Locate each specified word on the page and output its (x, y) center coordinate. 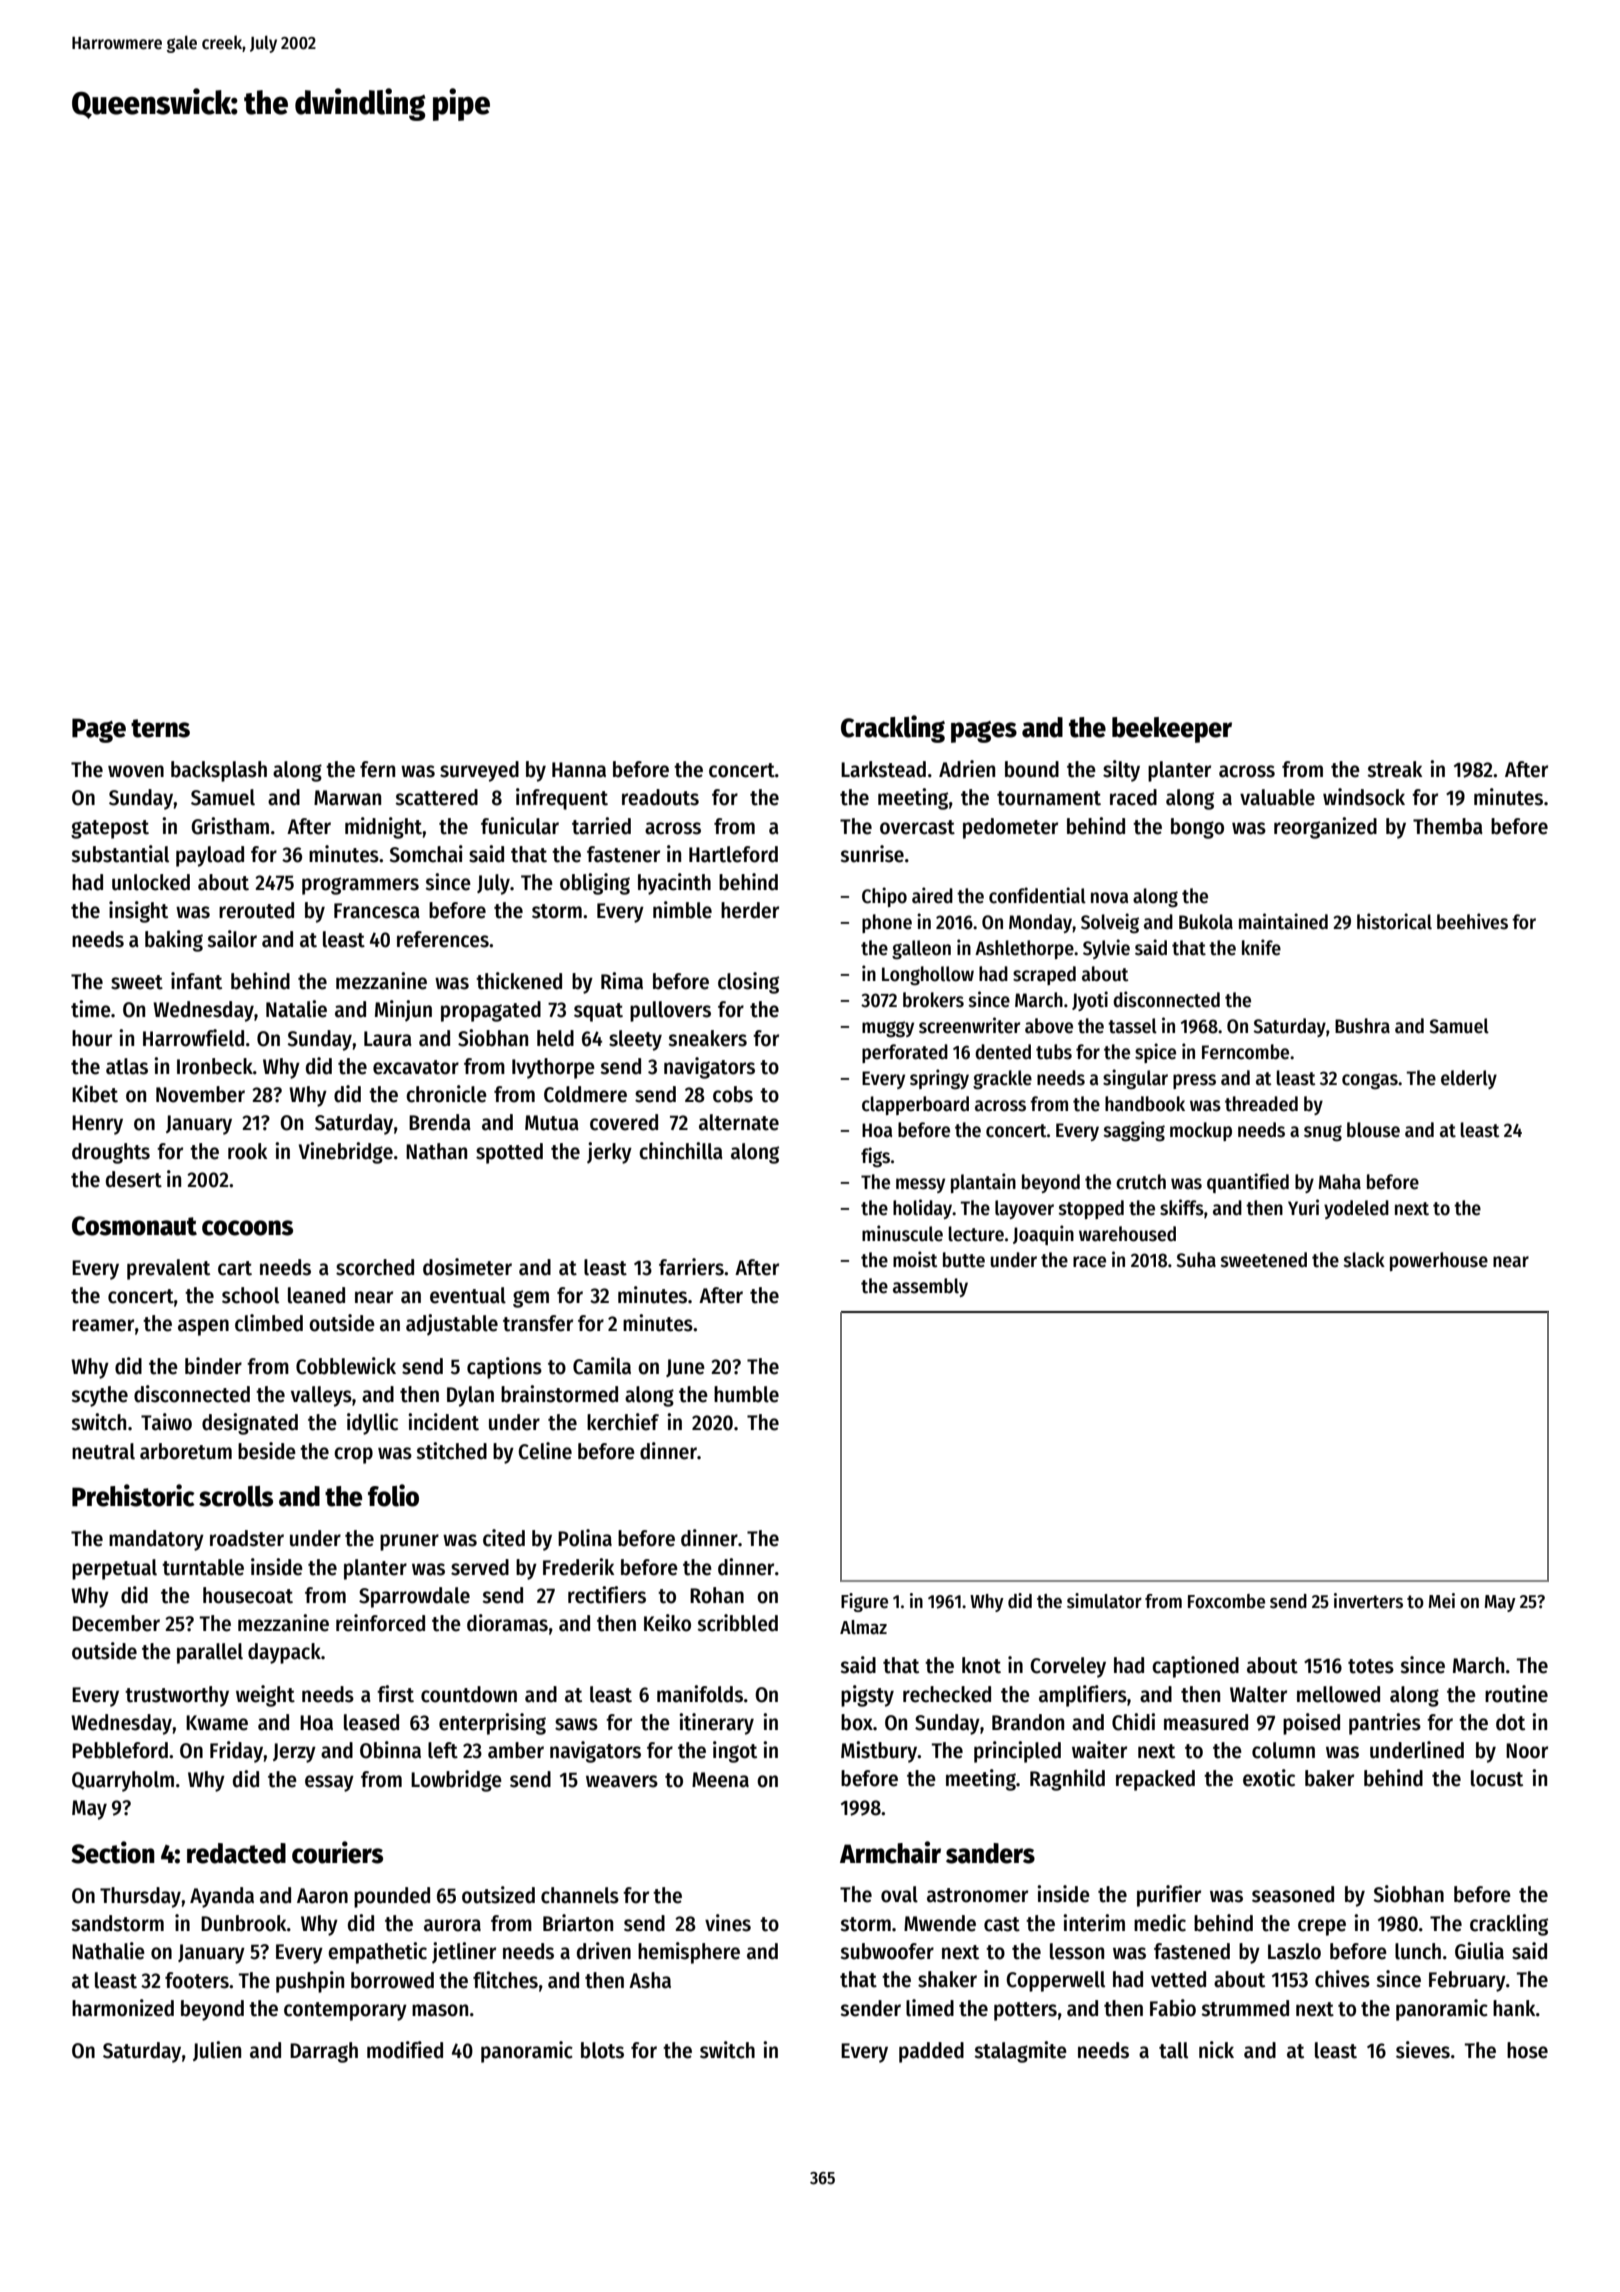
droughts (111, 1153)
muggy (888, 1029)
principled (1017, 1752)
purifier (1169, 1896)
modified (405, 2050)
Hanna (579, 770)
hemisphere (689, 1953)
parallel (210, 1653)
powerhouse (1439, 1261)
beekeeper (1172, 730)
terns (160, 728)
